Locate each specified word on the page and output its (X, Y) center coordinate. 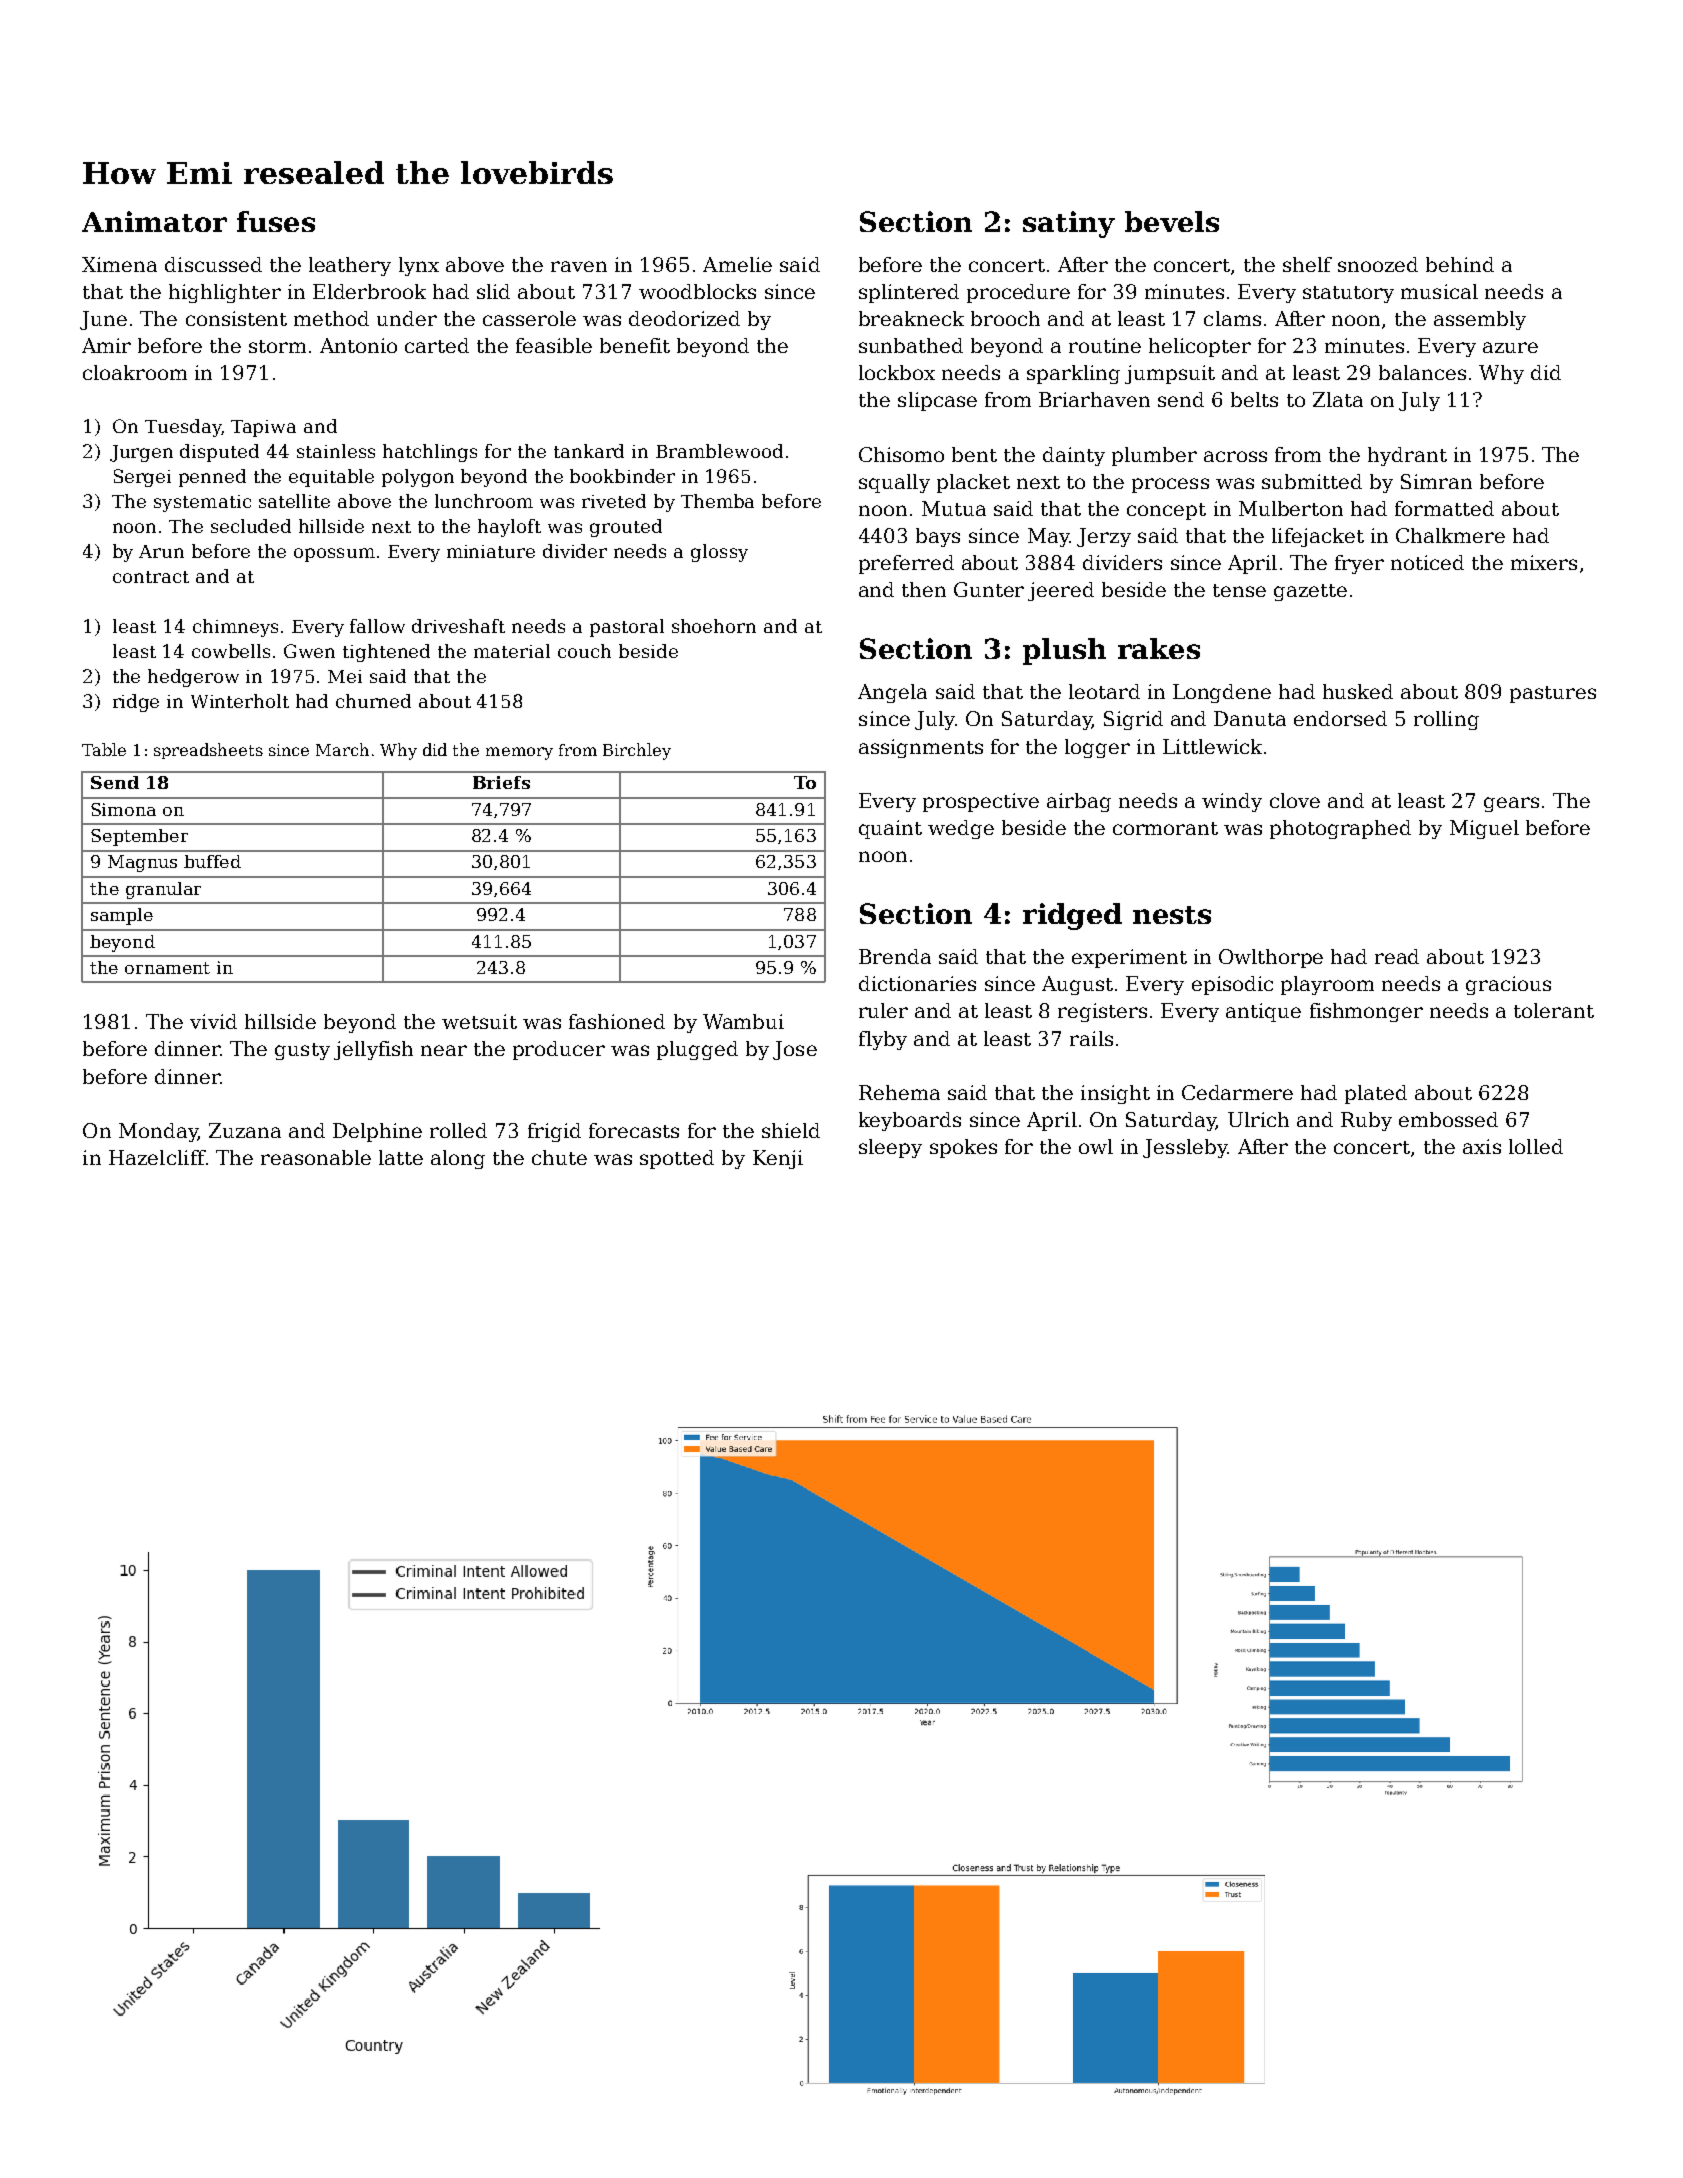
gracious (1508, 985)
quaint (890, 829)
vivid (213, 1021)
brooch (1005, 318)
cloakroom (135, 372)
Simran (1436, 481)
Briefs (501, 782)
